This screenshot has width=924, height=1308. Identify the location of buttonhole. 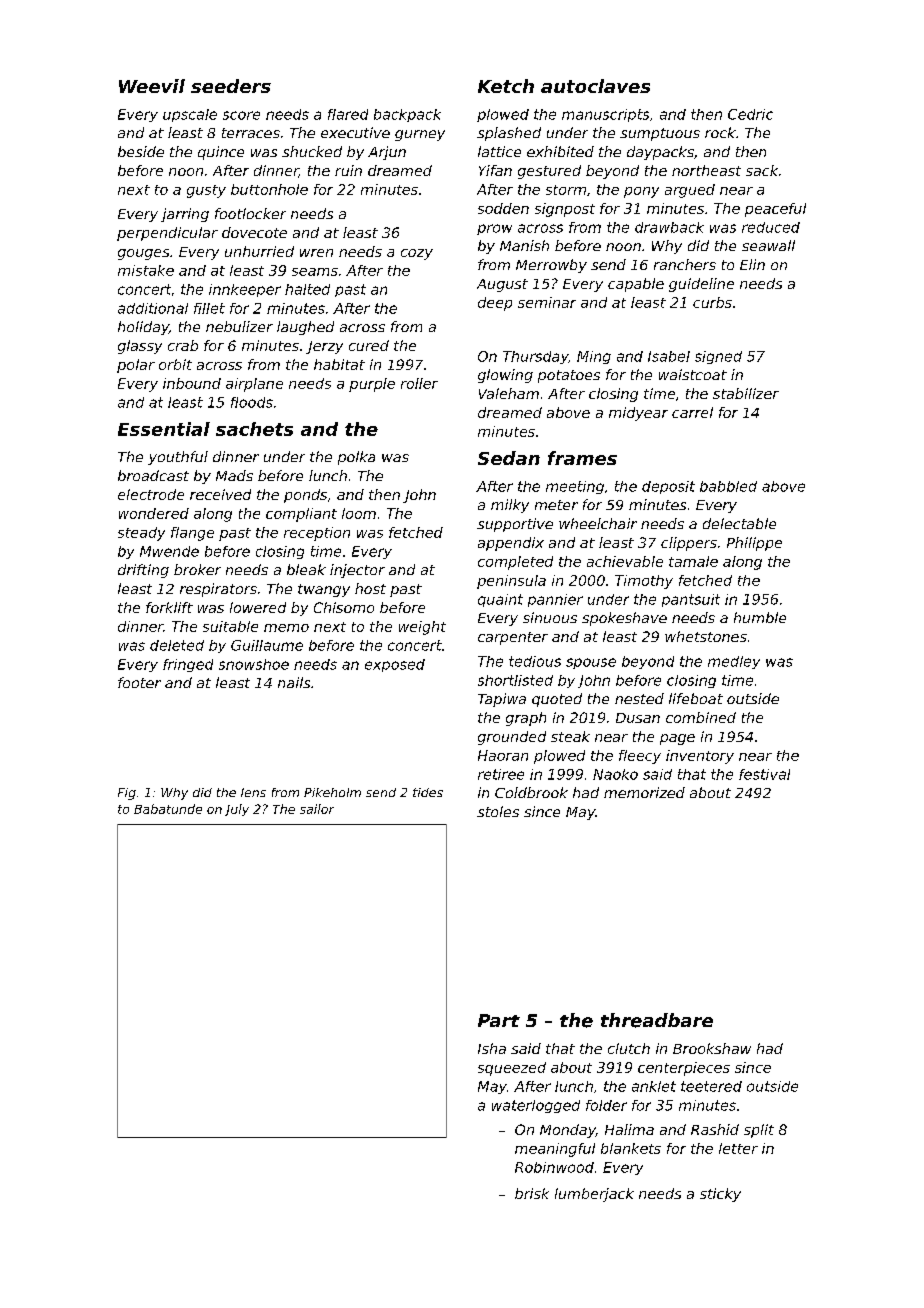
(269, 189).
